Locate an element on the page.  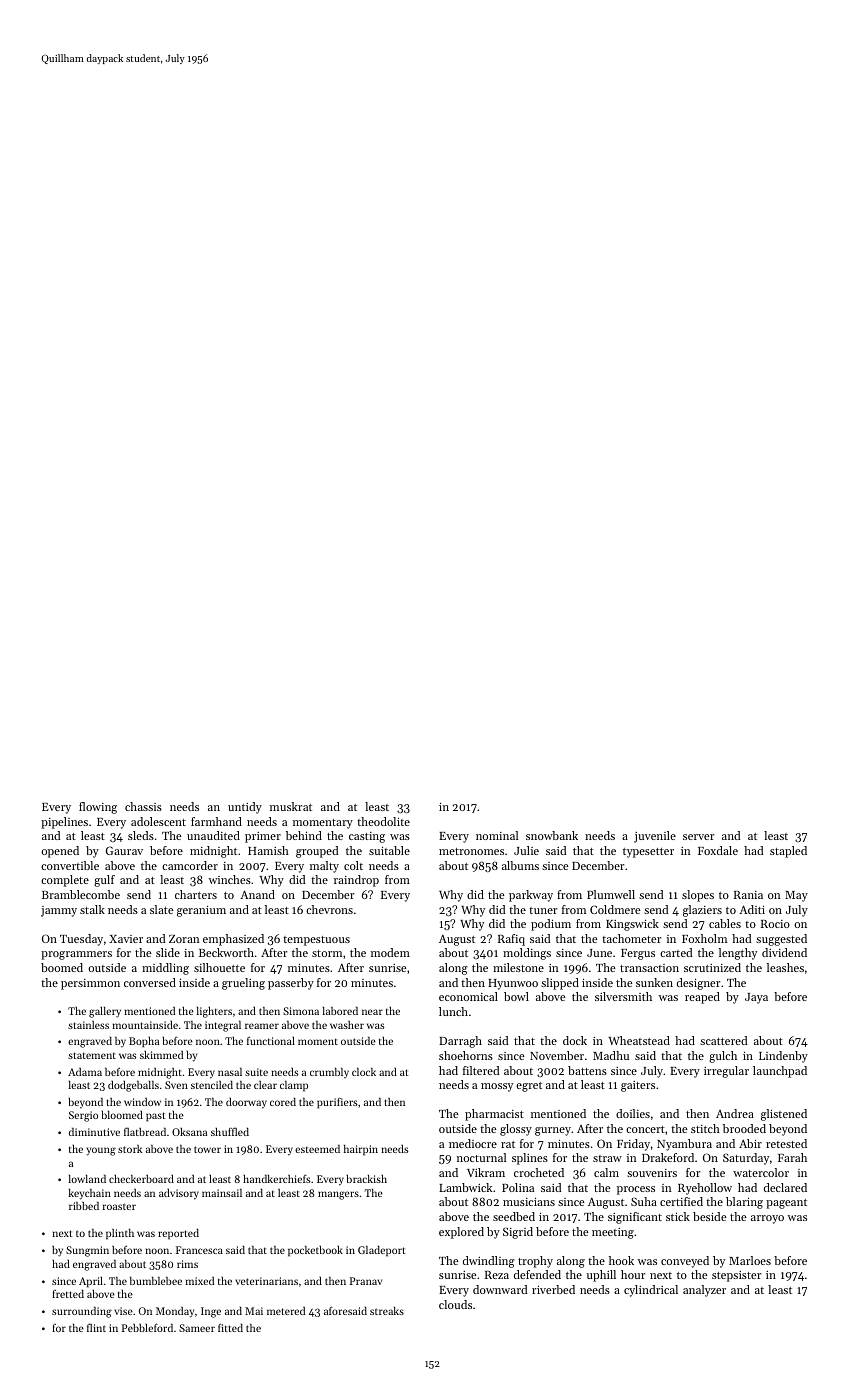
flint is located at coordinates (96, 1327).
